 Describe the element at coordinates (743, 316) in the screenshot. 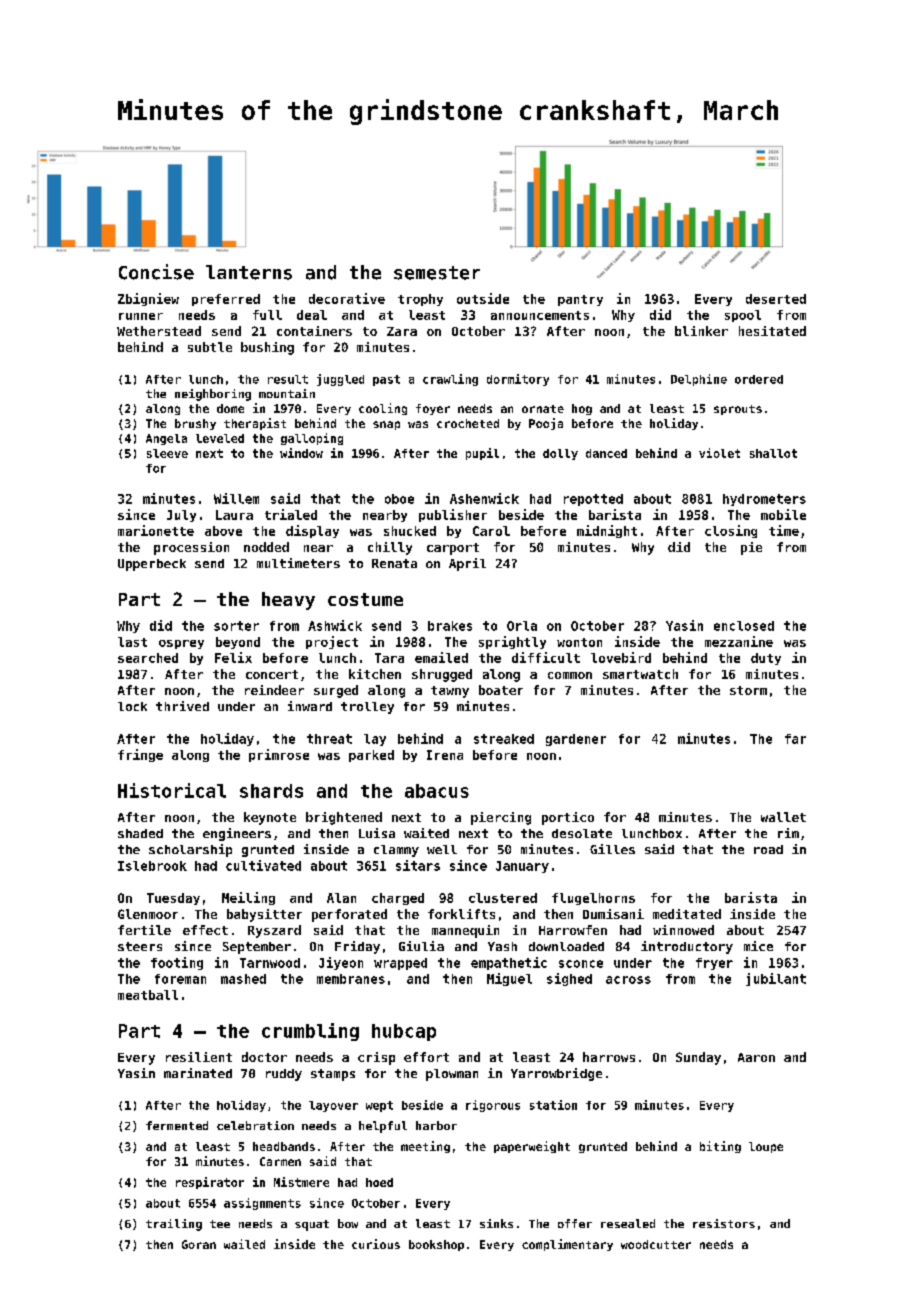

I see `spool` at that location.
